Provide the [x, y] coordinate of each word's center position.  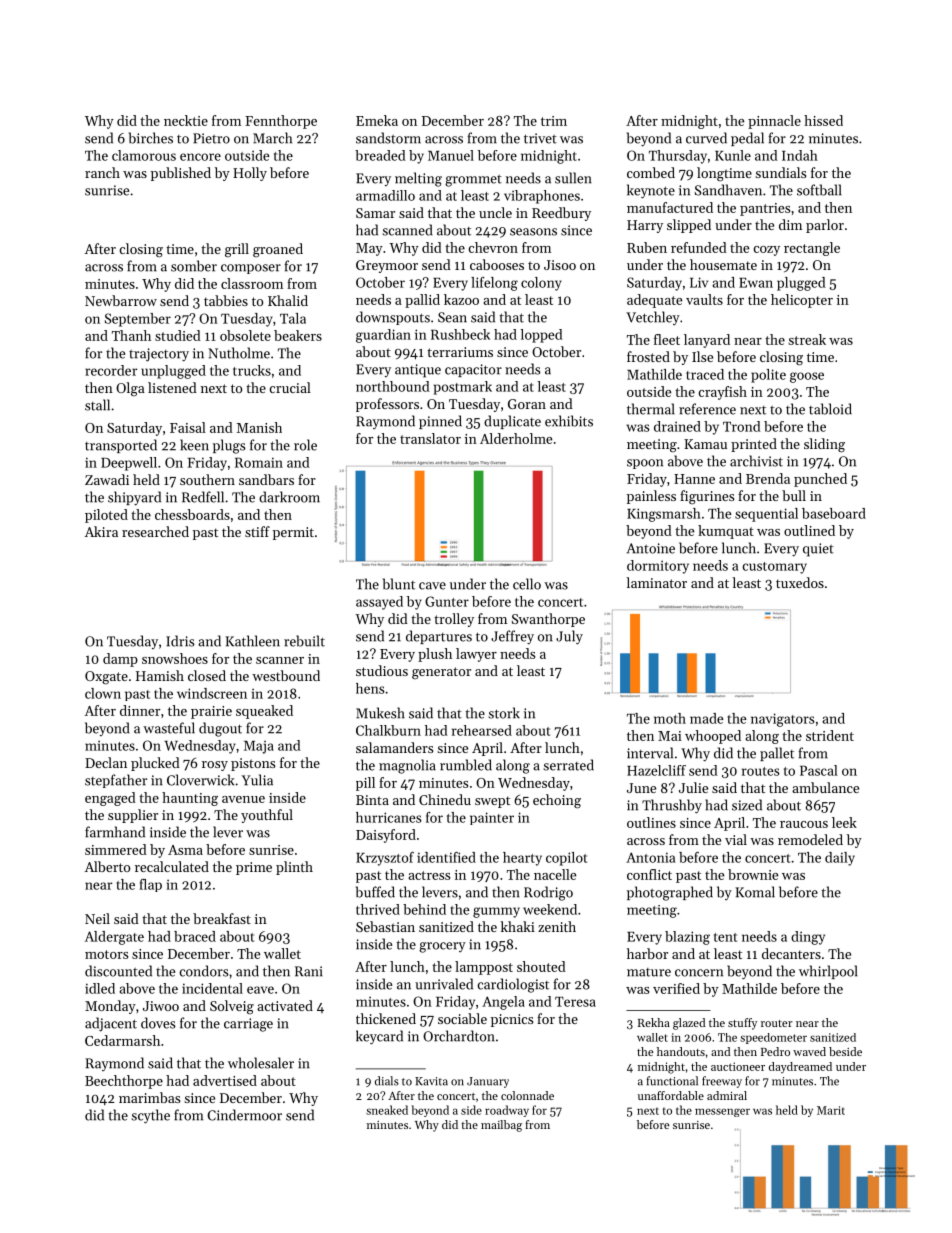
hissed [823, 120]
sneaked [387, 1110]
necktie [186, 120]
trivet [540, 138]
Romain [259, 462]
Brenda [768, 478]
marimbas [149, 1097]
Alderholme [516, 438]
